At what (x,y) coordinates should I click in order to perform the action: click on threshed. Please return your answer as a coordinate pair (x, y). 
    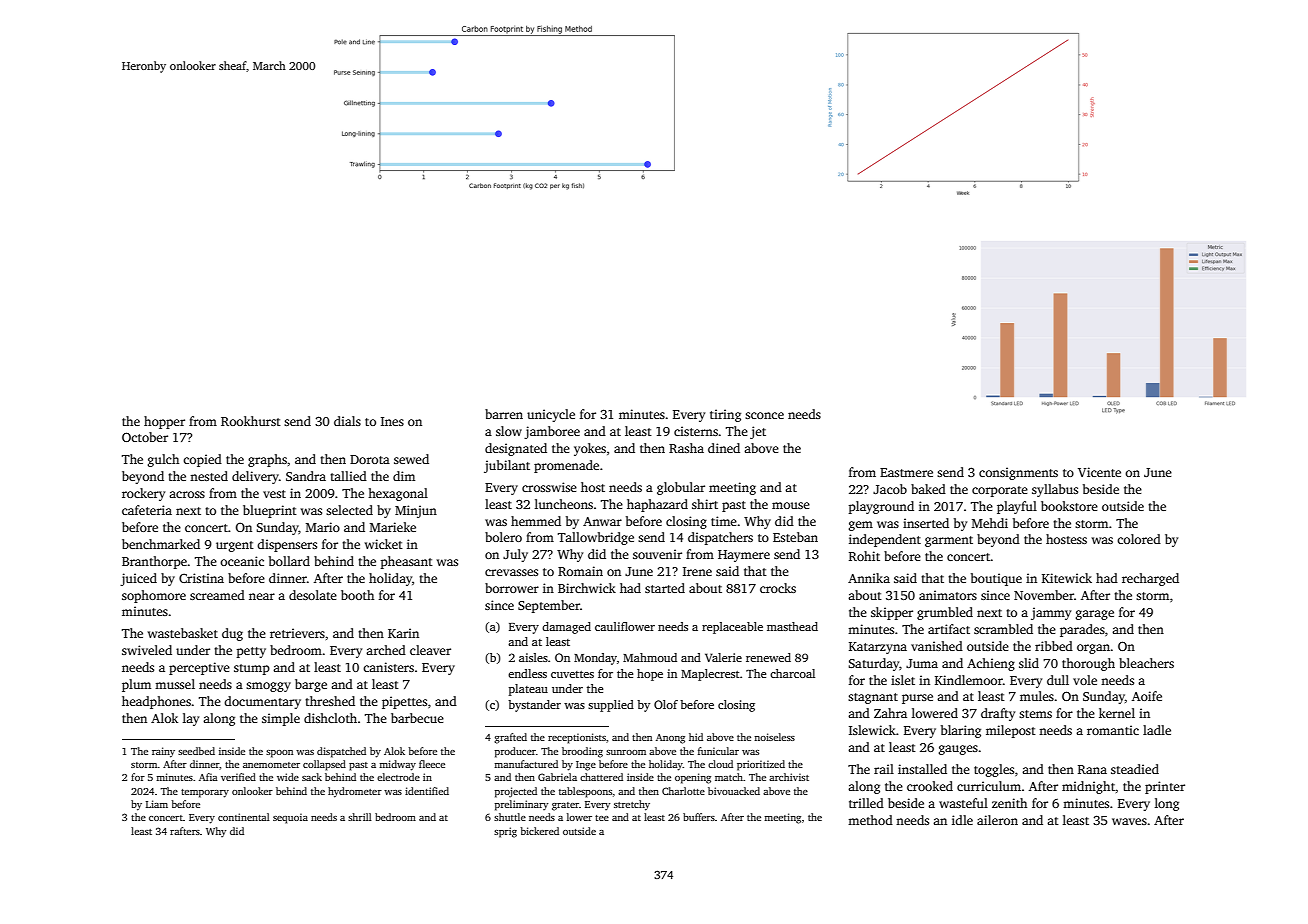
    Looking at the image, I should click on (330, 701).
